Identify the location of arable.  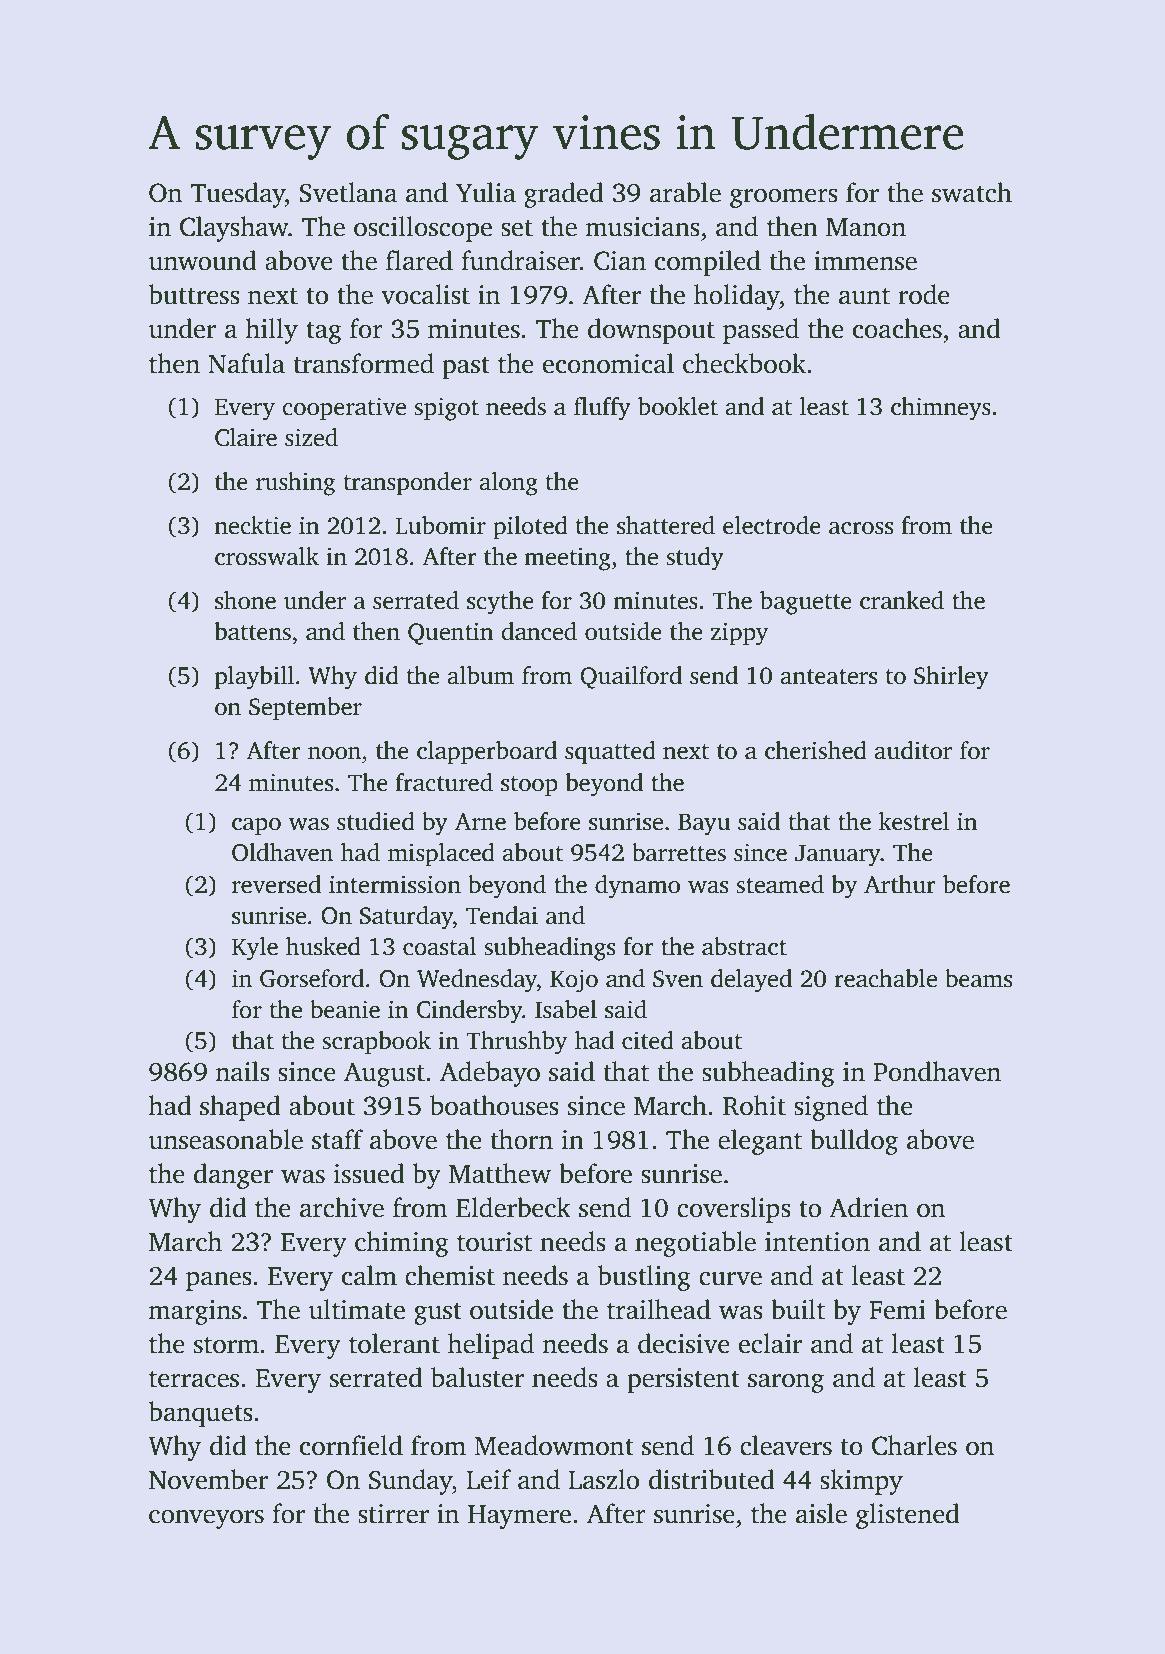
(685, 192).
